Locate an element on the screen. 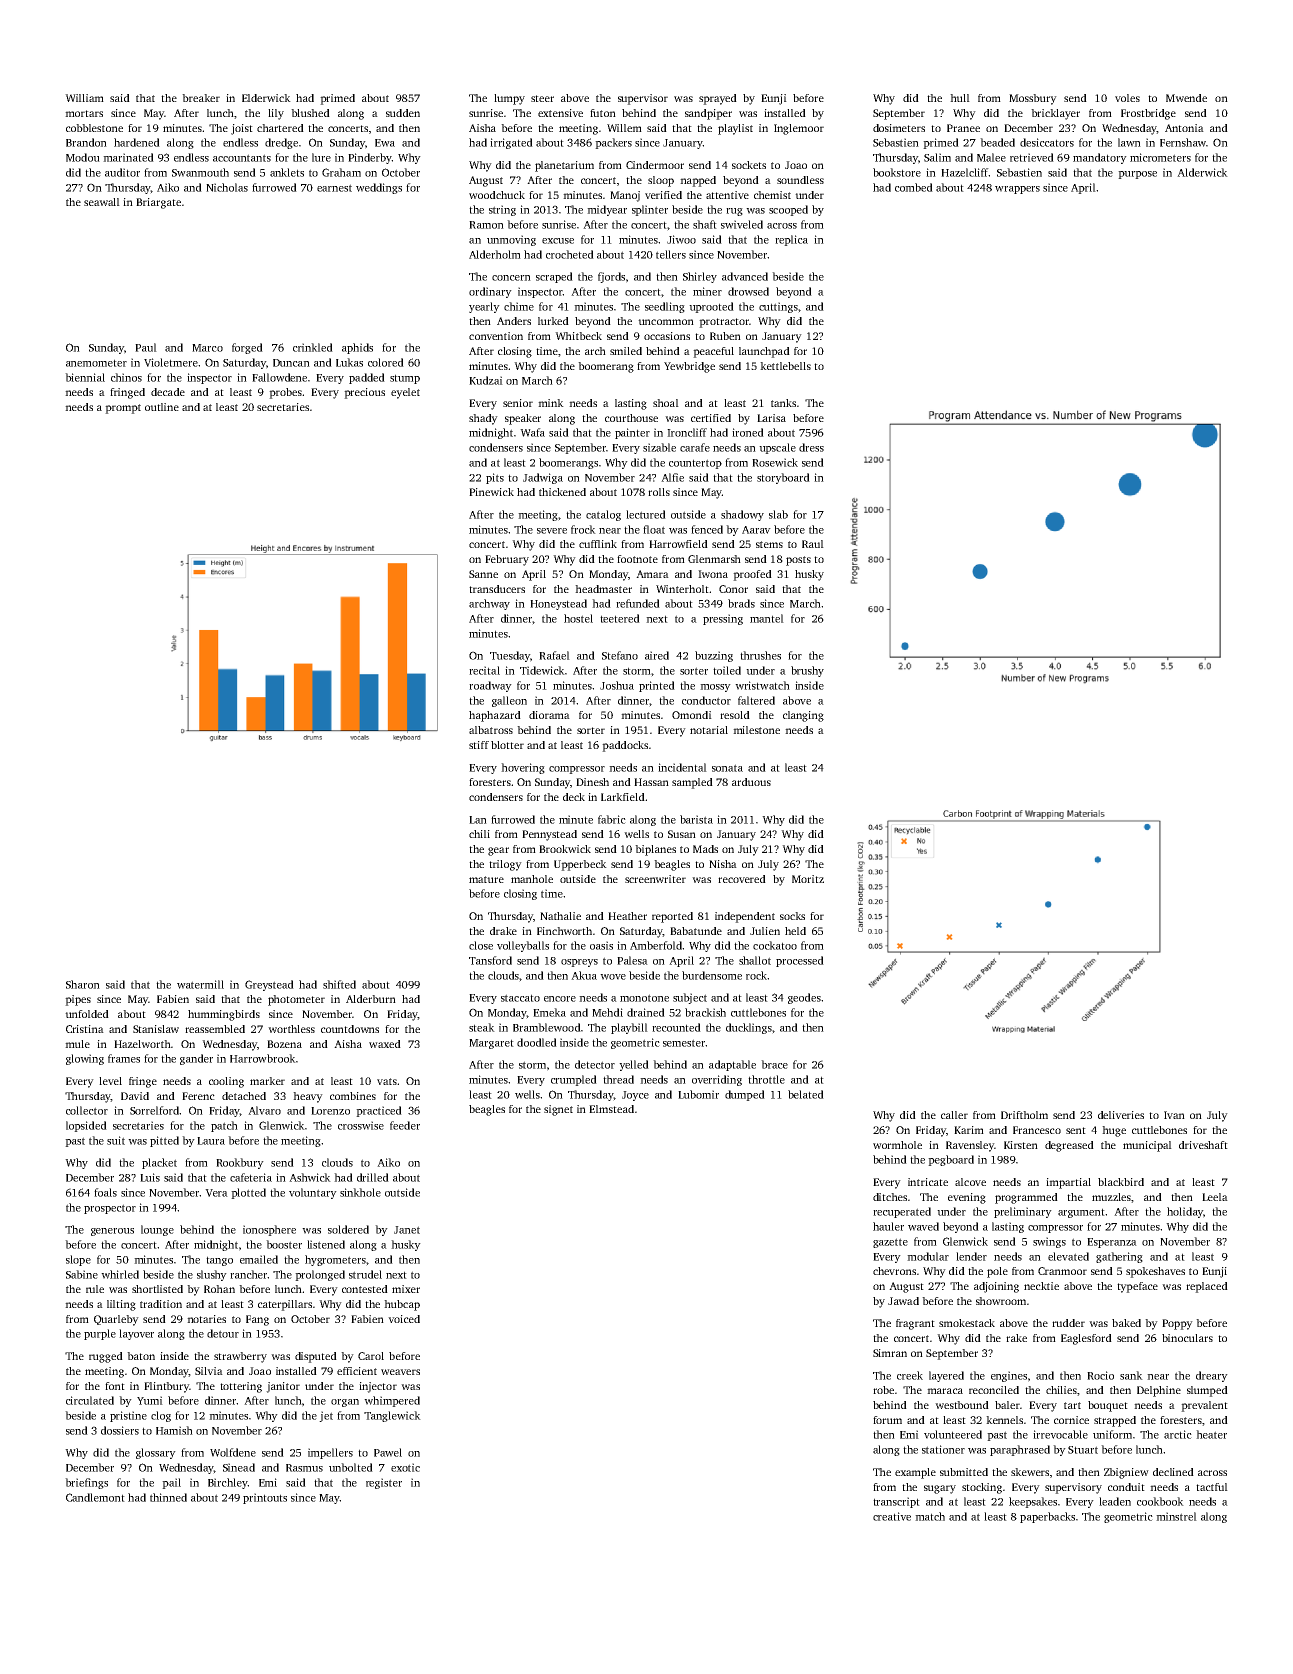  lopsided is located at coordinates (86, 1126).
